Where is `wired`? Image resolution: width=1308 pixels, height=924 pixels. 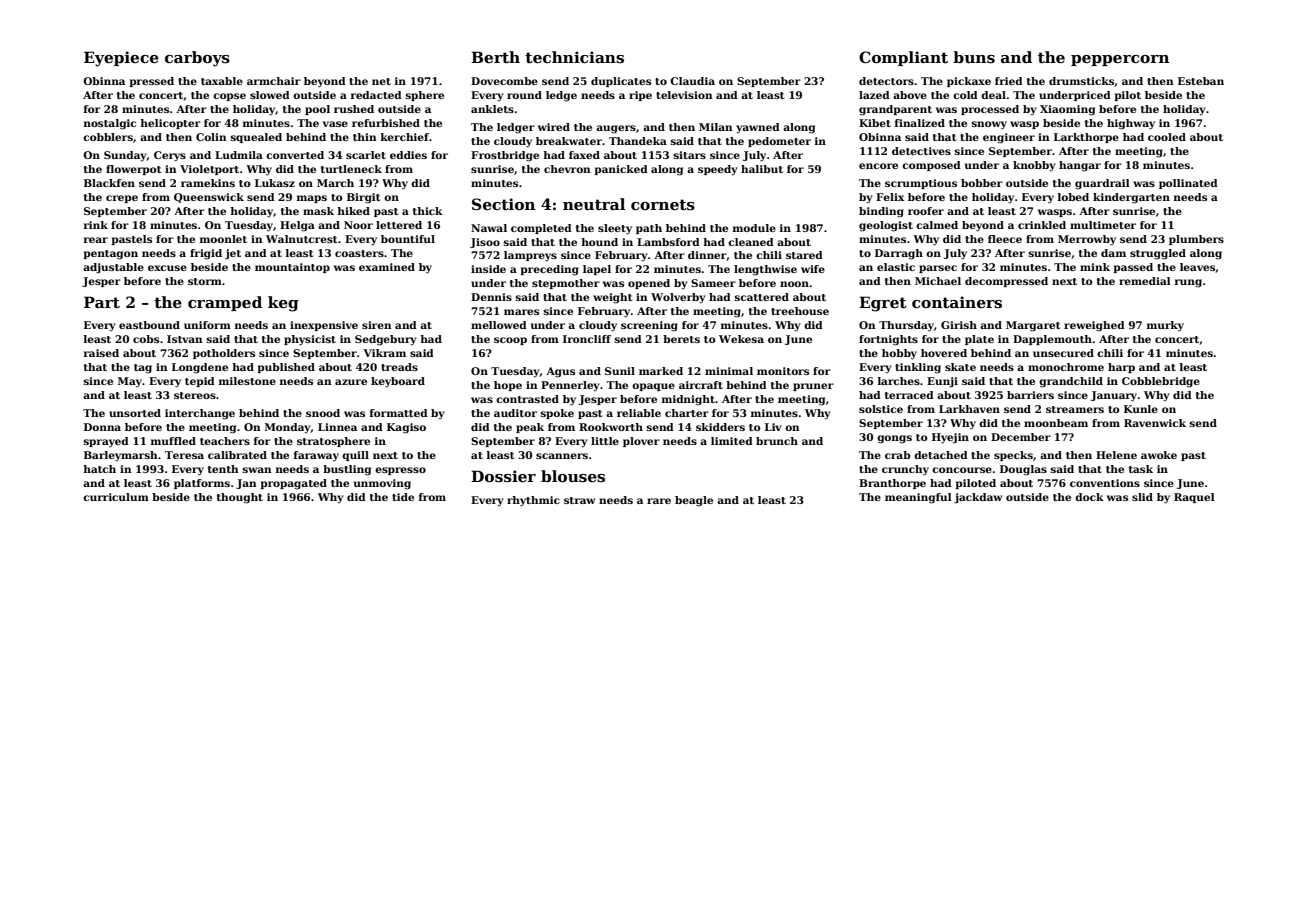
wired is located at coordinates (554, 127).
